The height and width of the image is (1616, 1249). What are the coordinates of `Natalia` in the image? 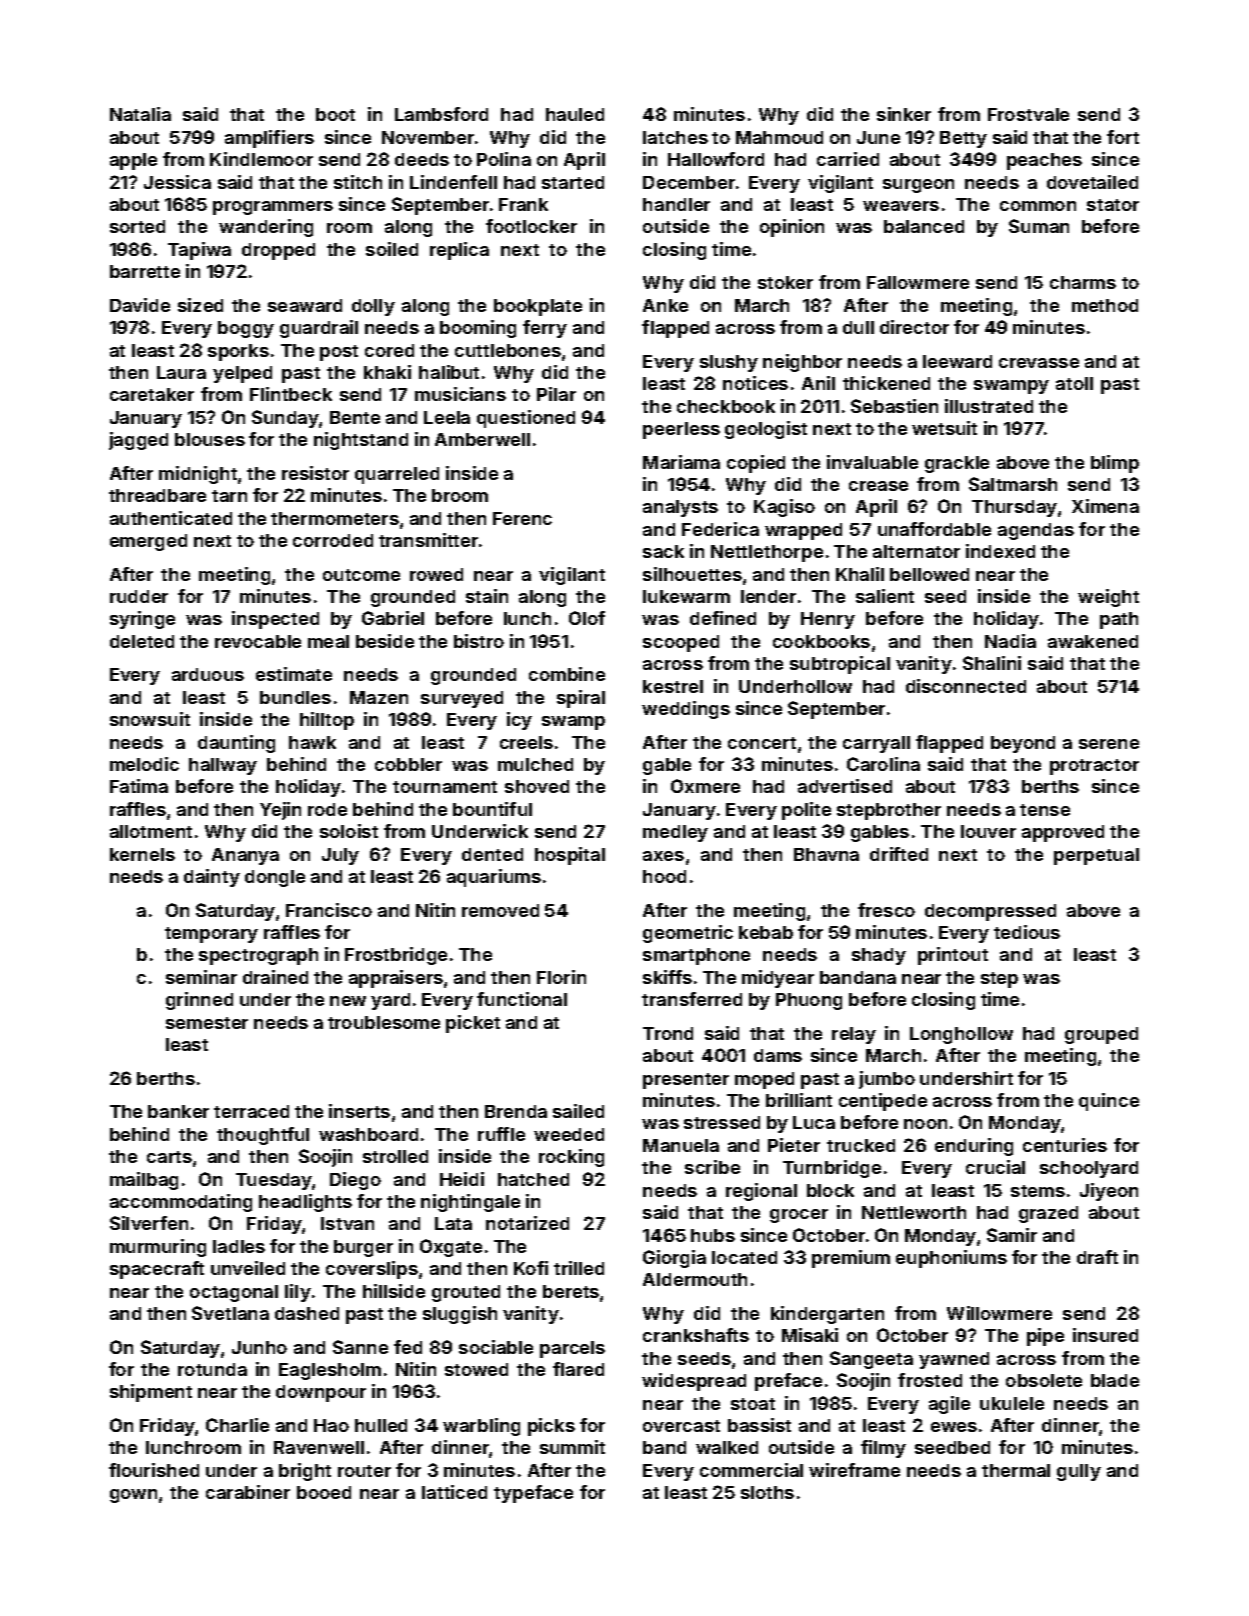 It's located at (140, 114).
